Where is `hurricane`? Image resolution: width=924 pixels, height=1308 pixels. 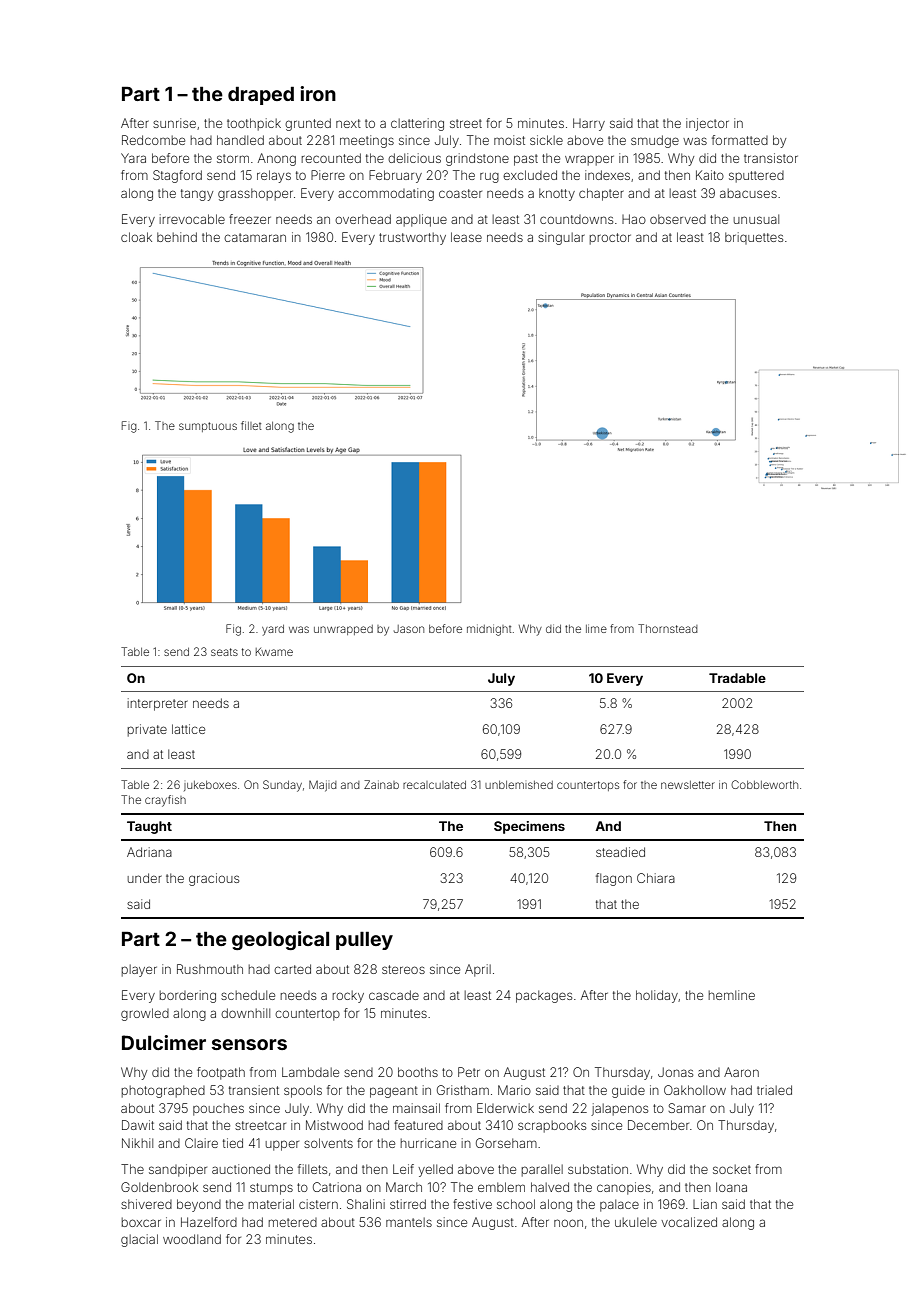
hurricane is located at coordinates (428, 1143).
